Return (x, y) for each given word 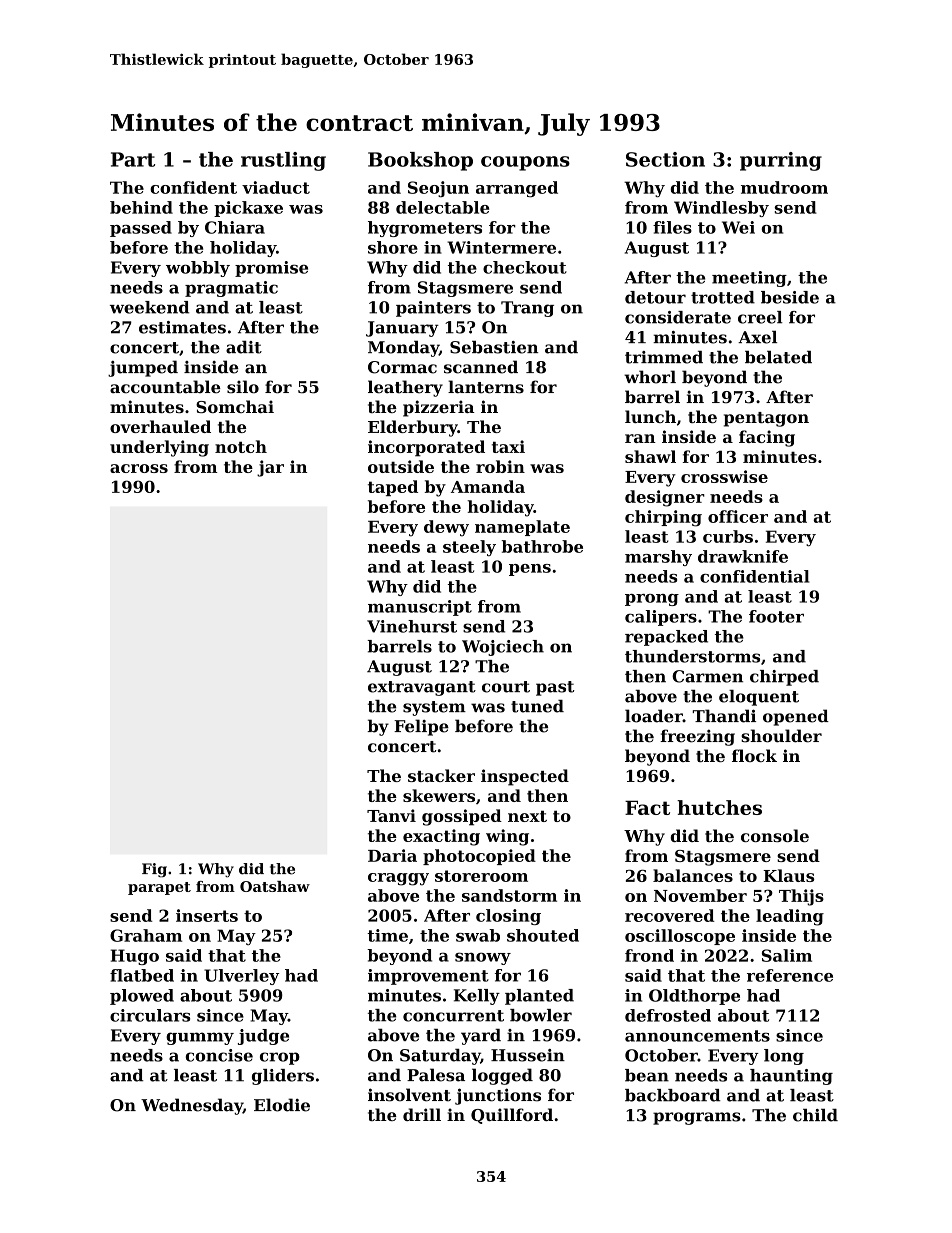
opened (796, 717)
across (139, 468)
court (506, 687)
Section (665, 159)
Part (133, 159)
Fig (154, 870)
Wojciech (503, 648)
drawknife (743, 556)
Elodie (282, 1105)
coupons (525, 163)
